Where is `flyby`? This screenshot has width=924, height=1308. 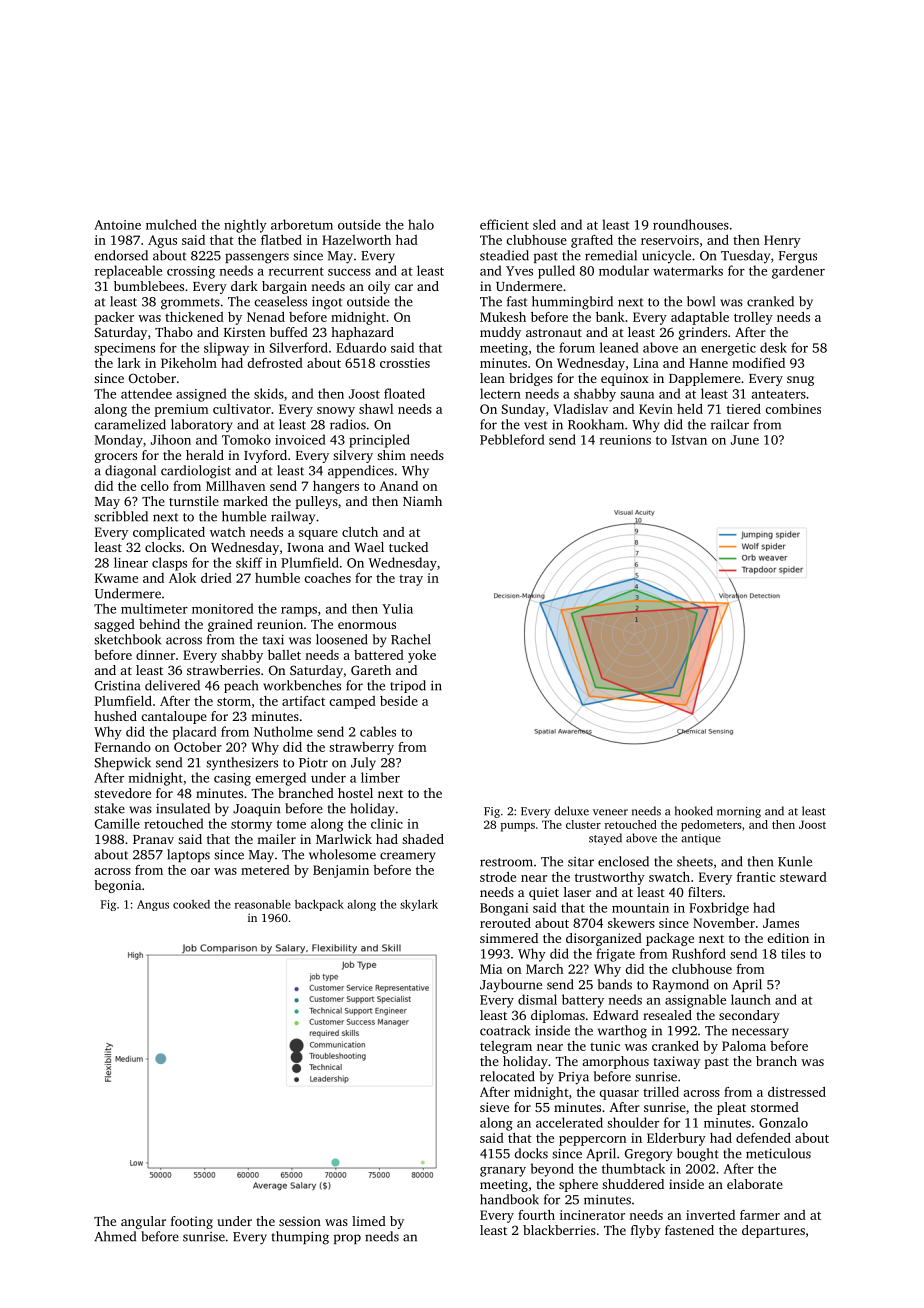 flyby is located at coordinates (646, 1231).
